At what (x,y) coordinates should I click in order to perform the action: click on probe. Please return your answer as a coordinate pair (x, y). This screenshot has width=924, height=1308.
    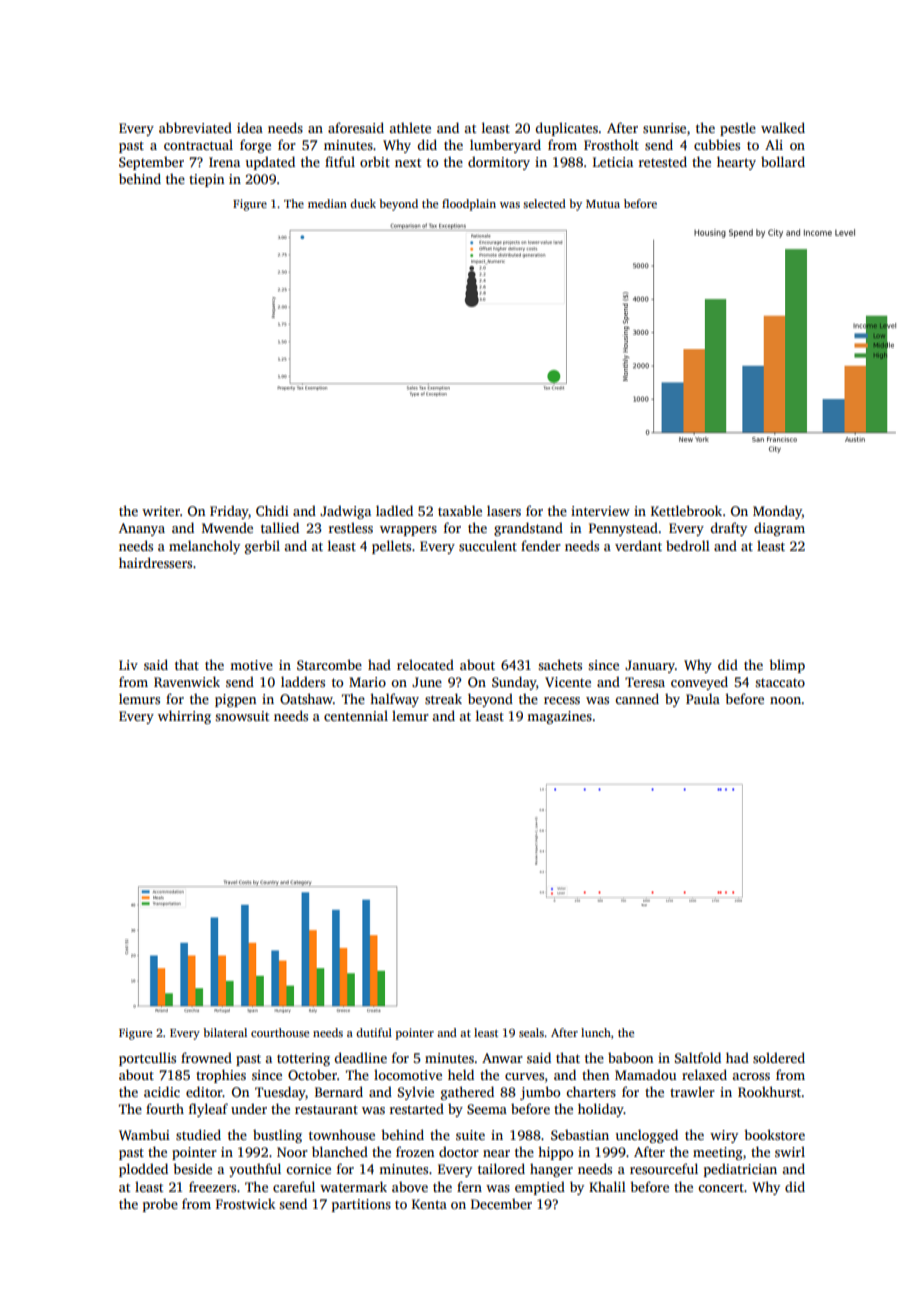
    Looking at the image, I should click on (160, 1205).
